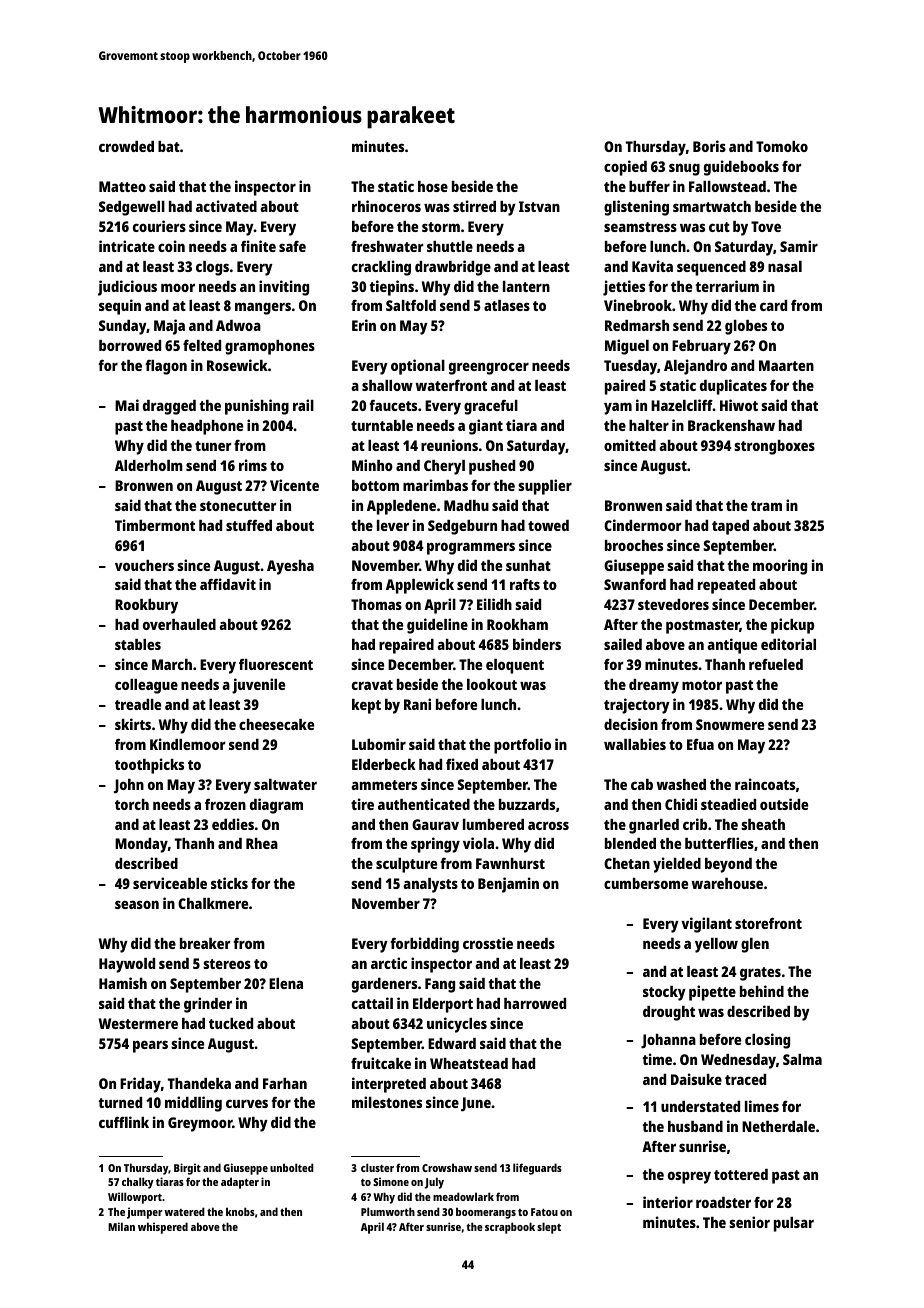 The height and width of the screenshot is (1308, 924). I want to click on Boris, so click(709, 146).
